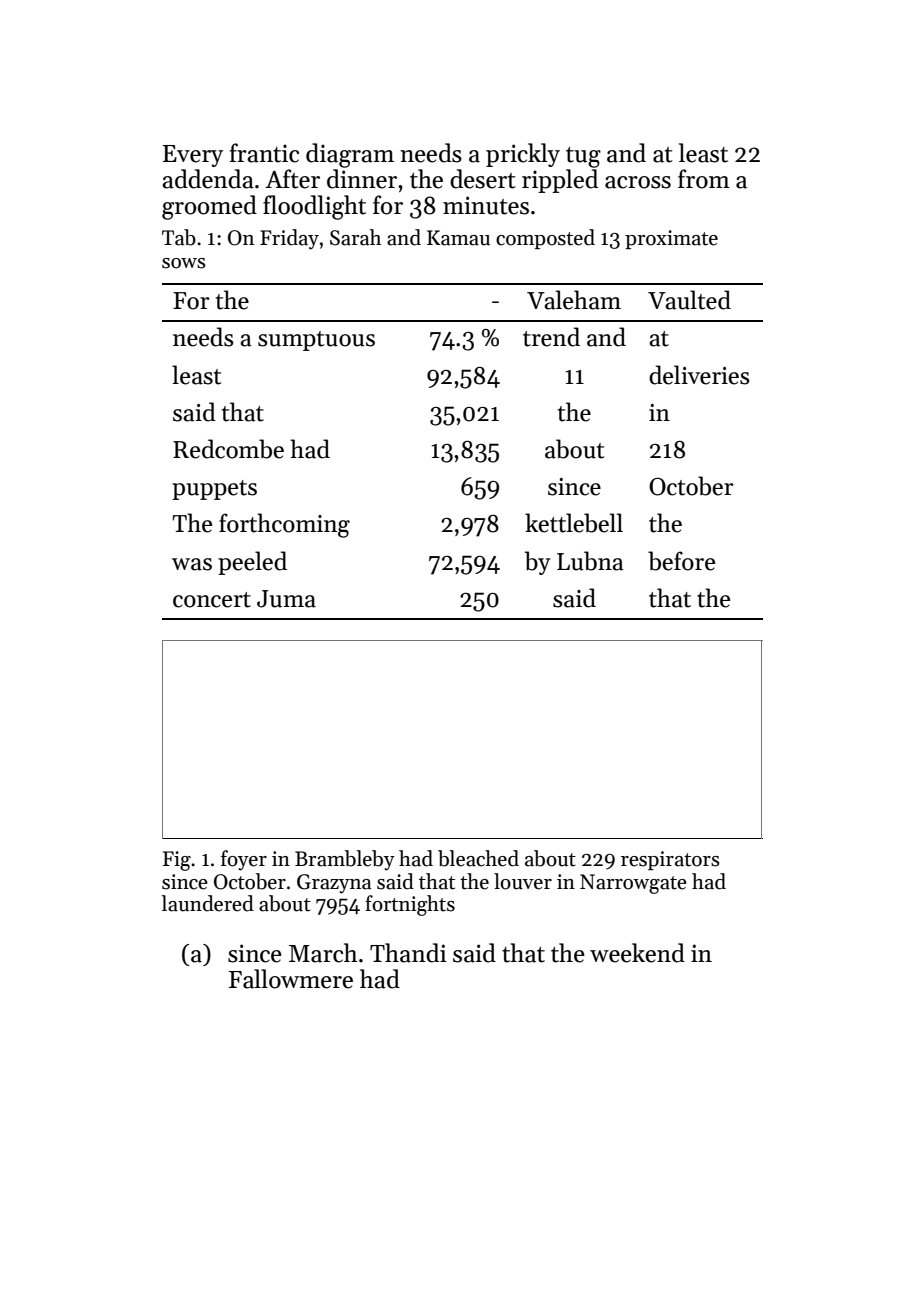 This image has height=1311, width=924. I want to click on Vaulted, so click(689, 300).
